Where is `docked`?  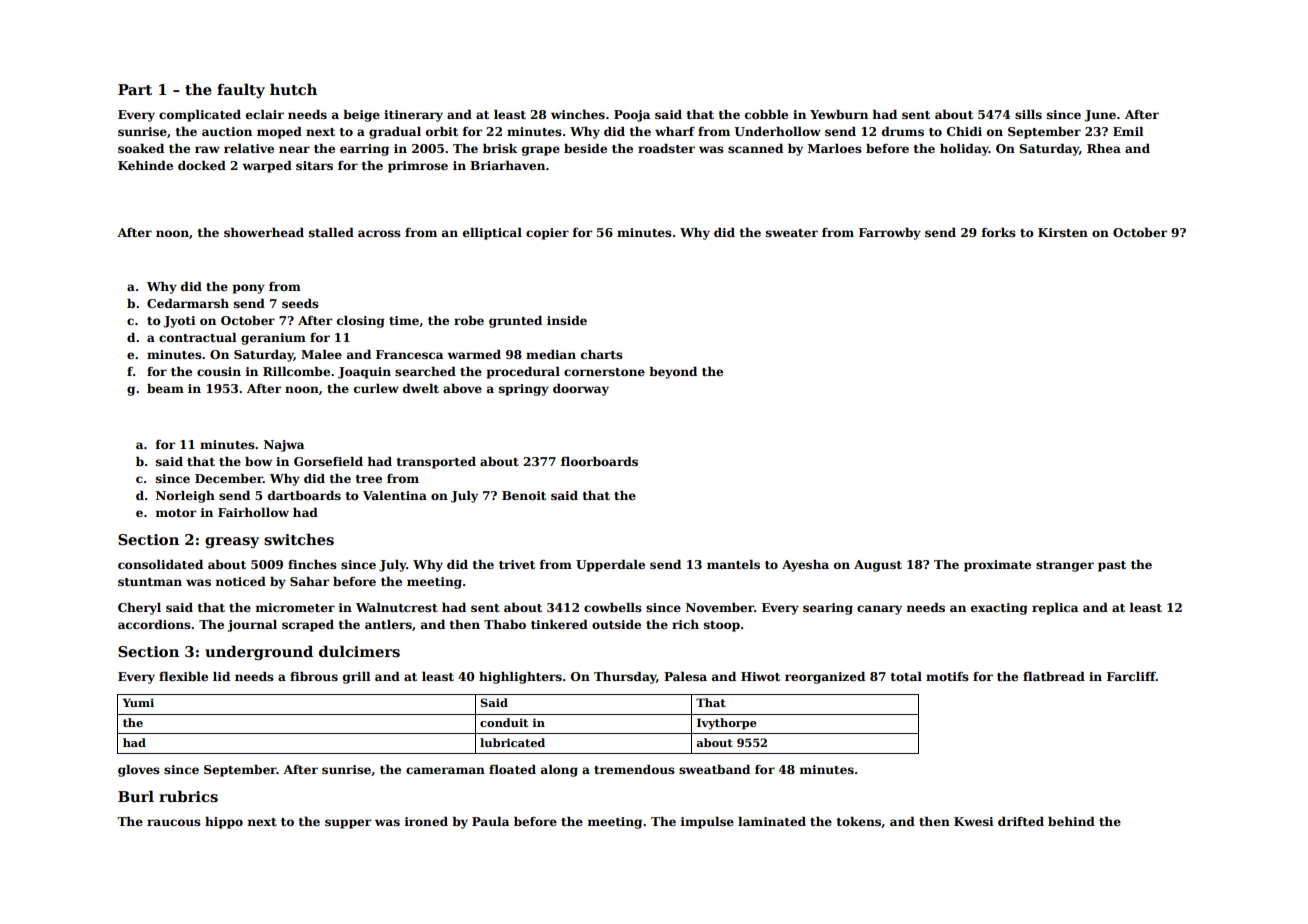 docked is located at coordinates (202, 165).
